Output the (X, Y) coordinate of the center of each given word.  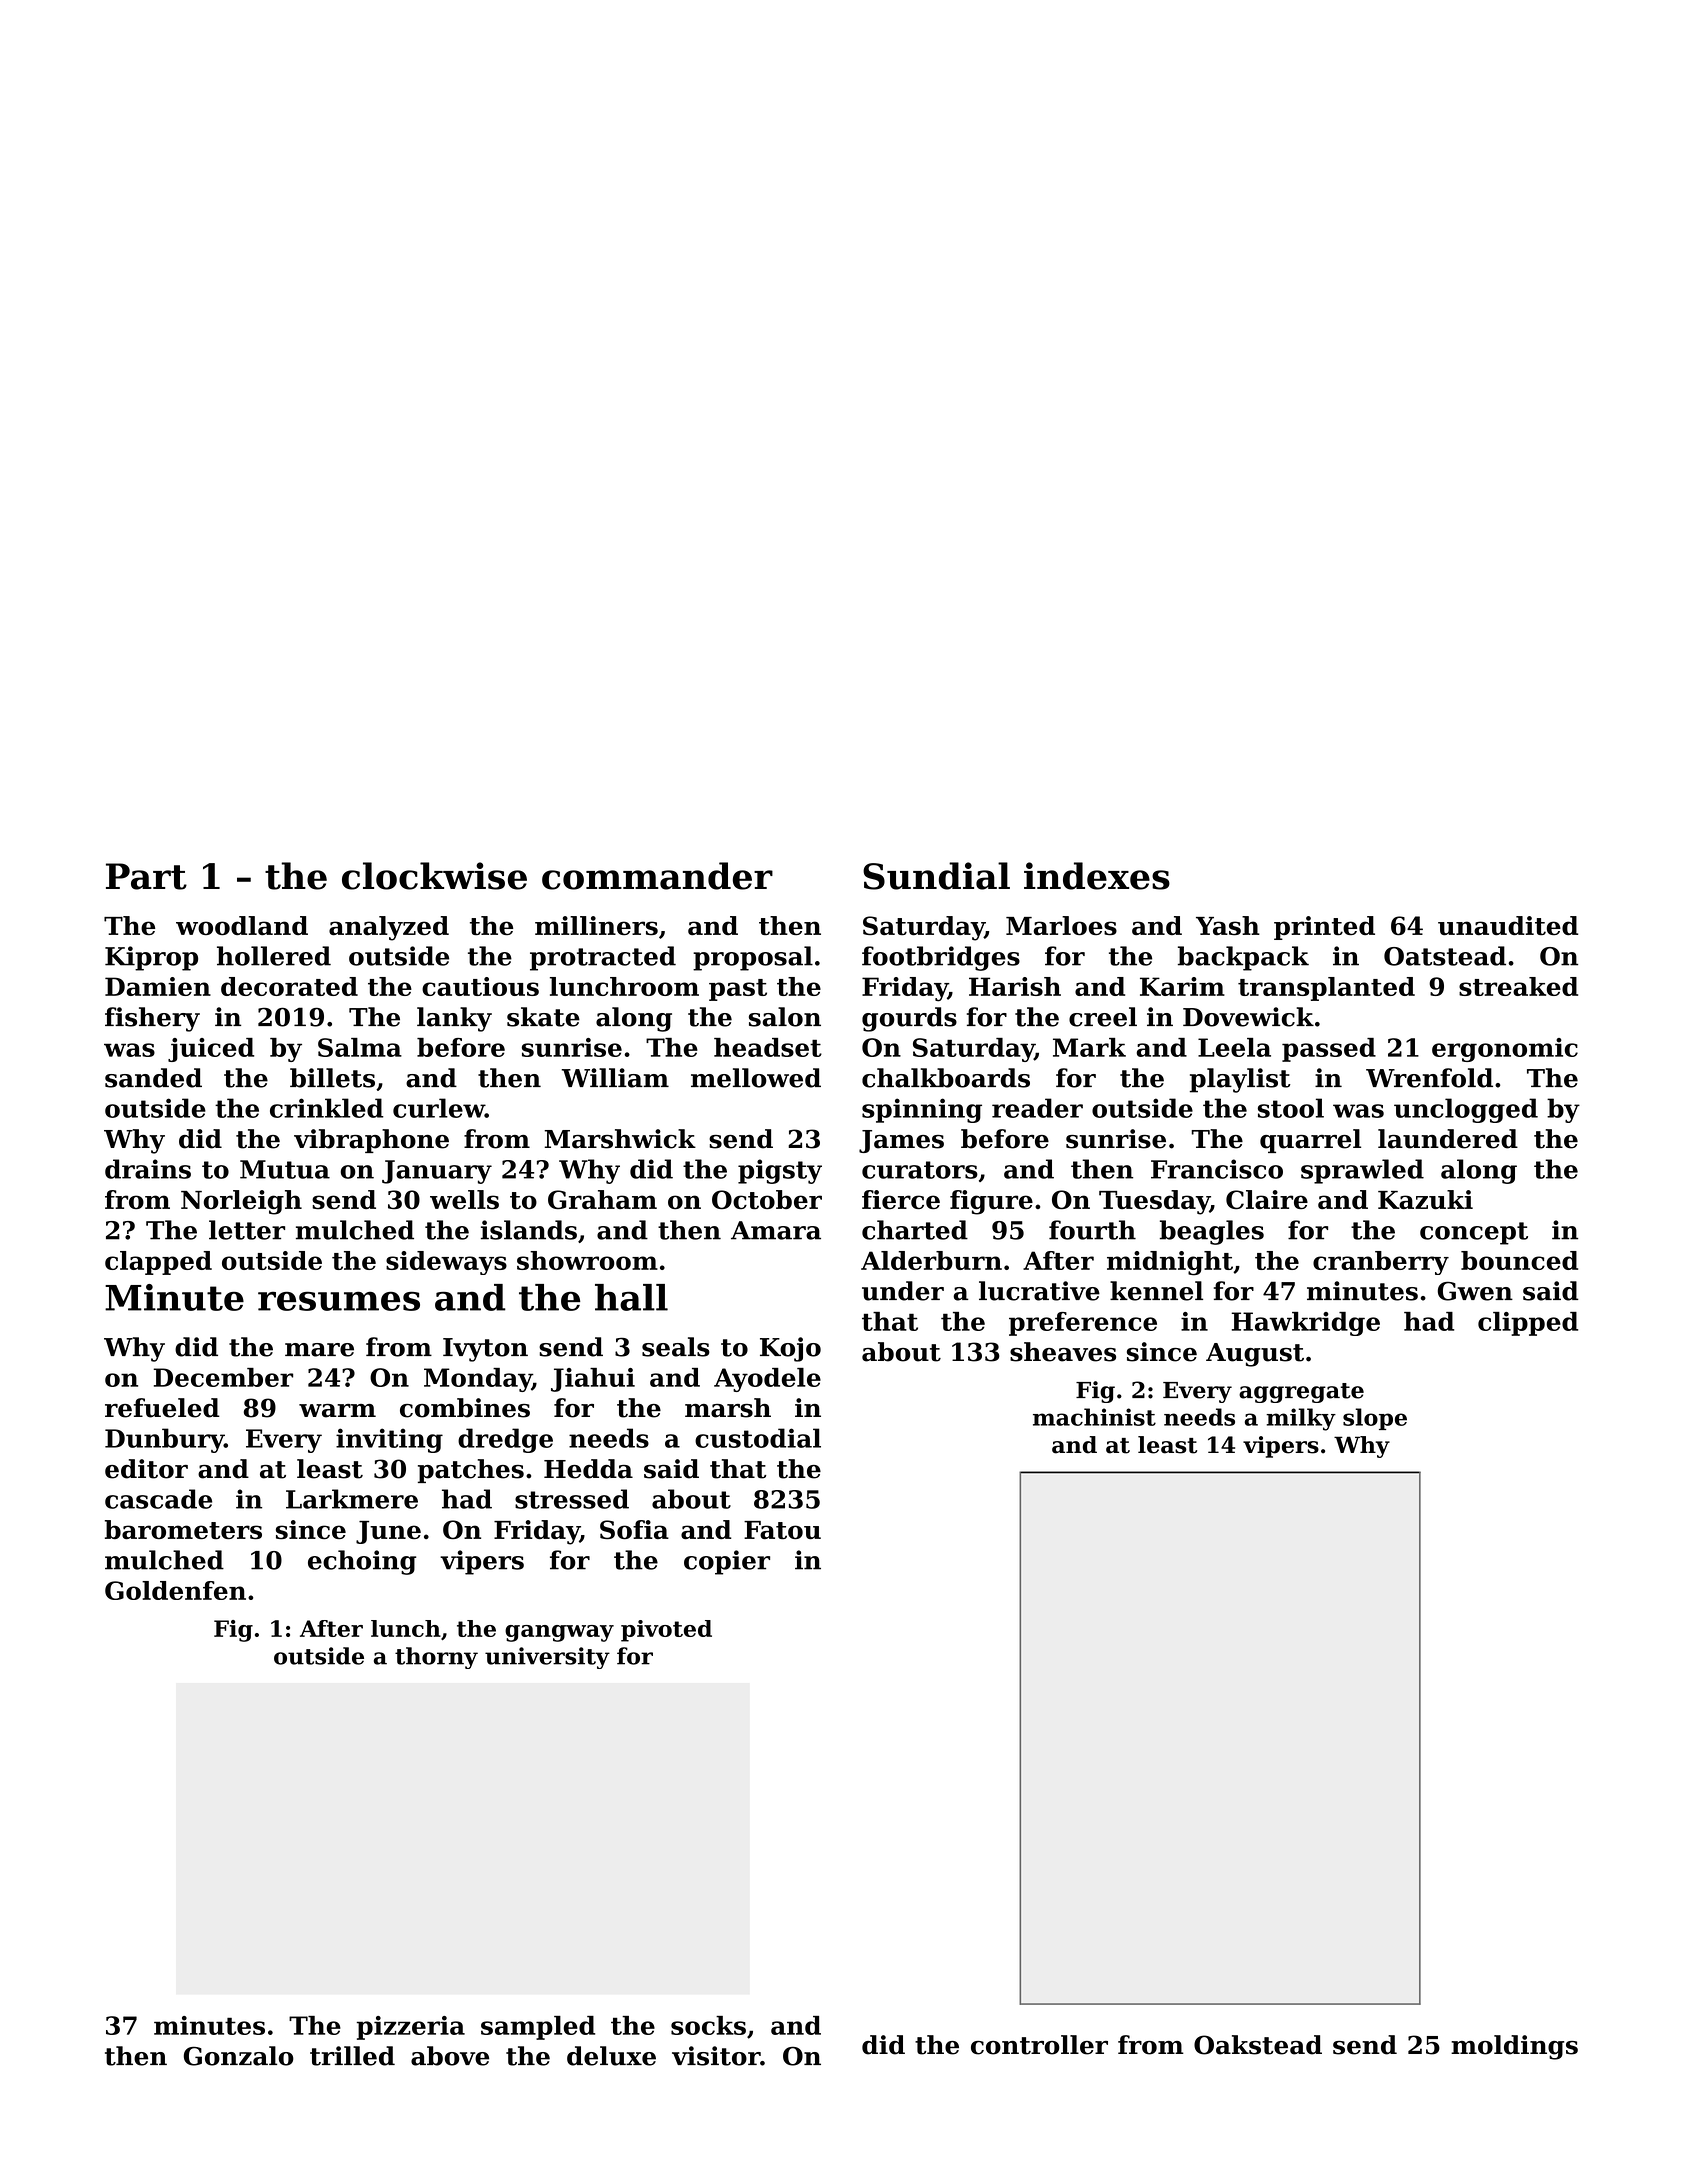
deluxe (611, 2056)
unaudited (1508, 926)
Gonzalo (239, 2056)
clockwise (434, 876)
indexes (1097, 876)
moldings (1514, 2047)
